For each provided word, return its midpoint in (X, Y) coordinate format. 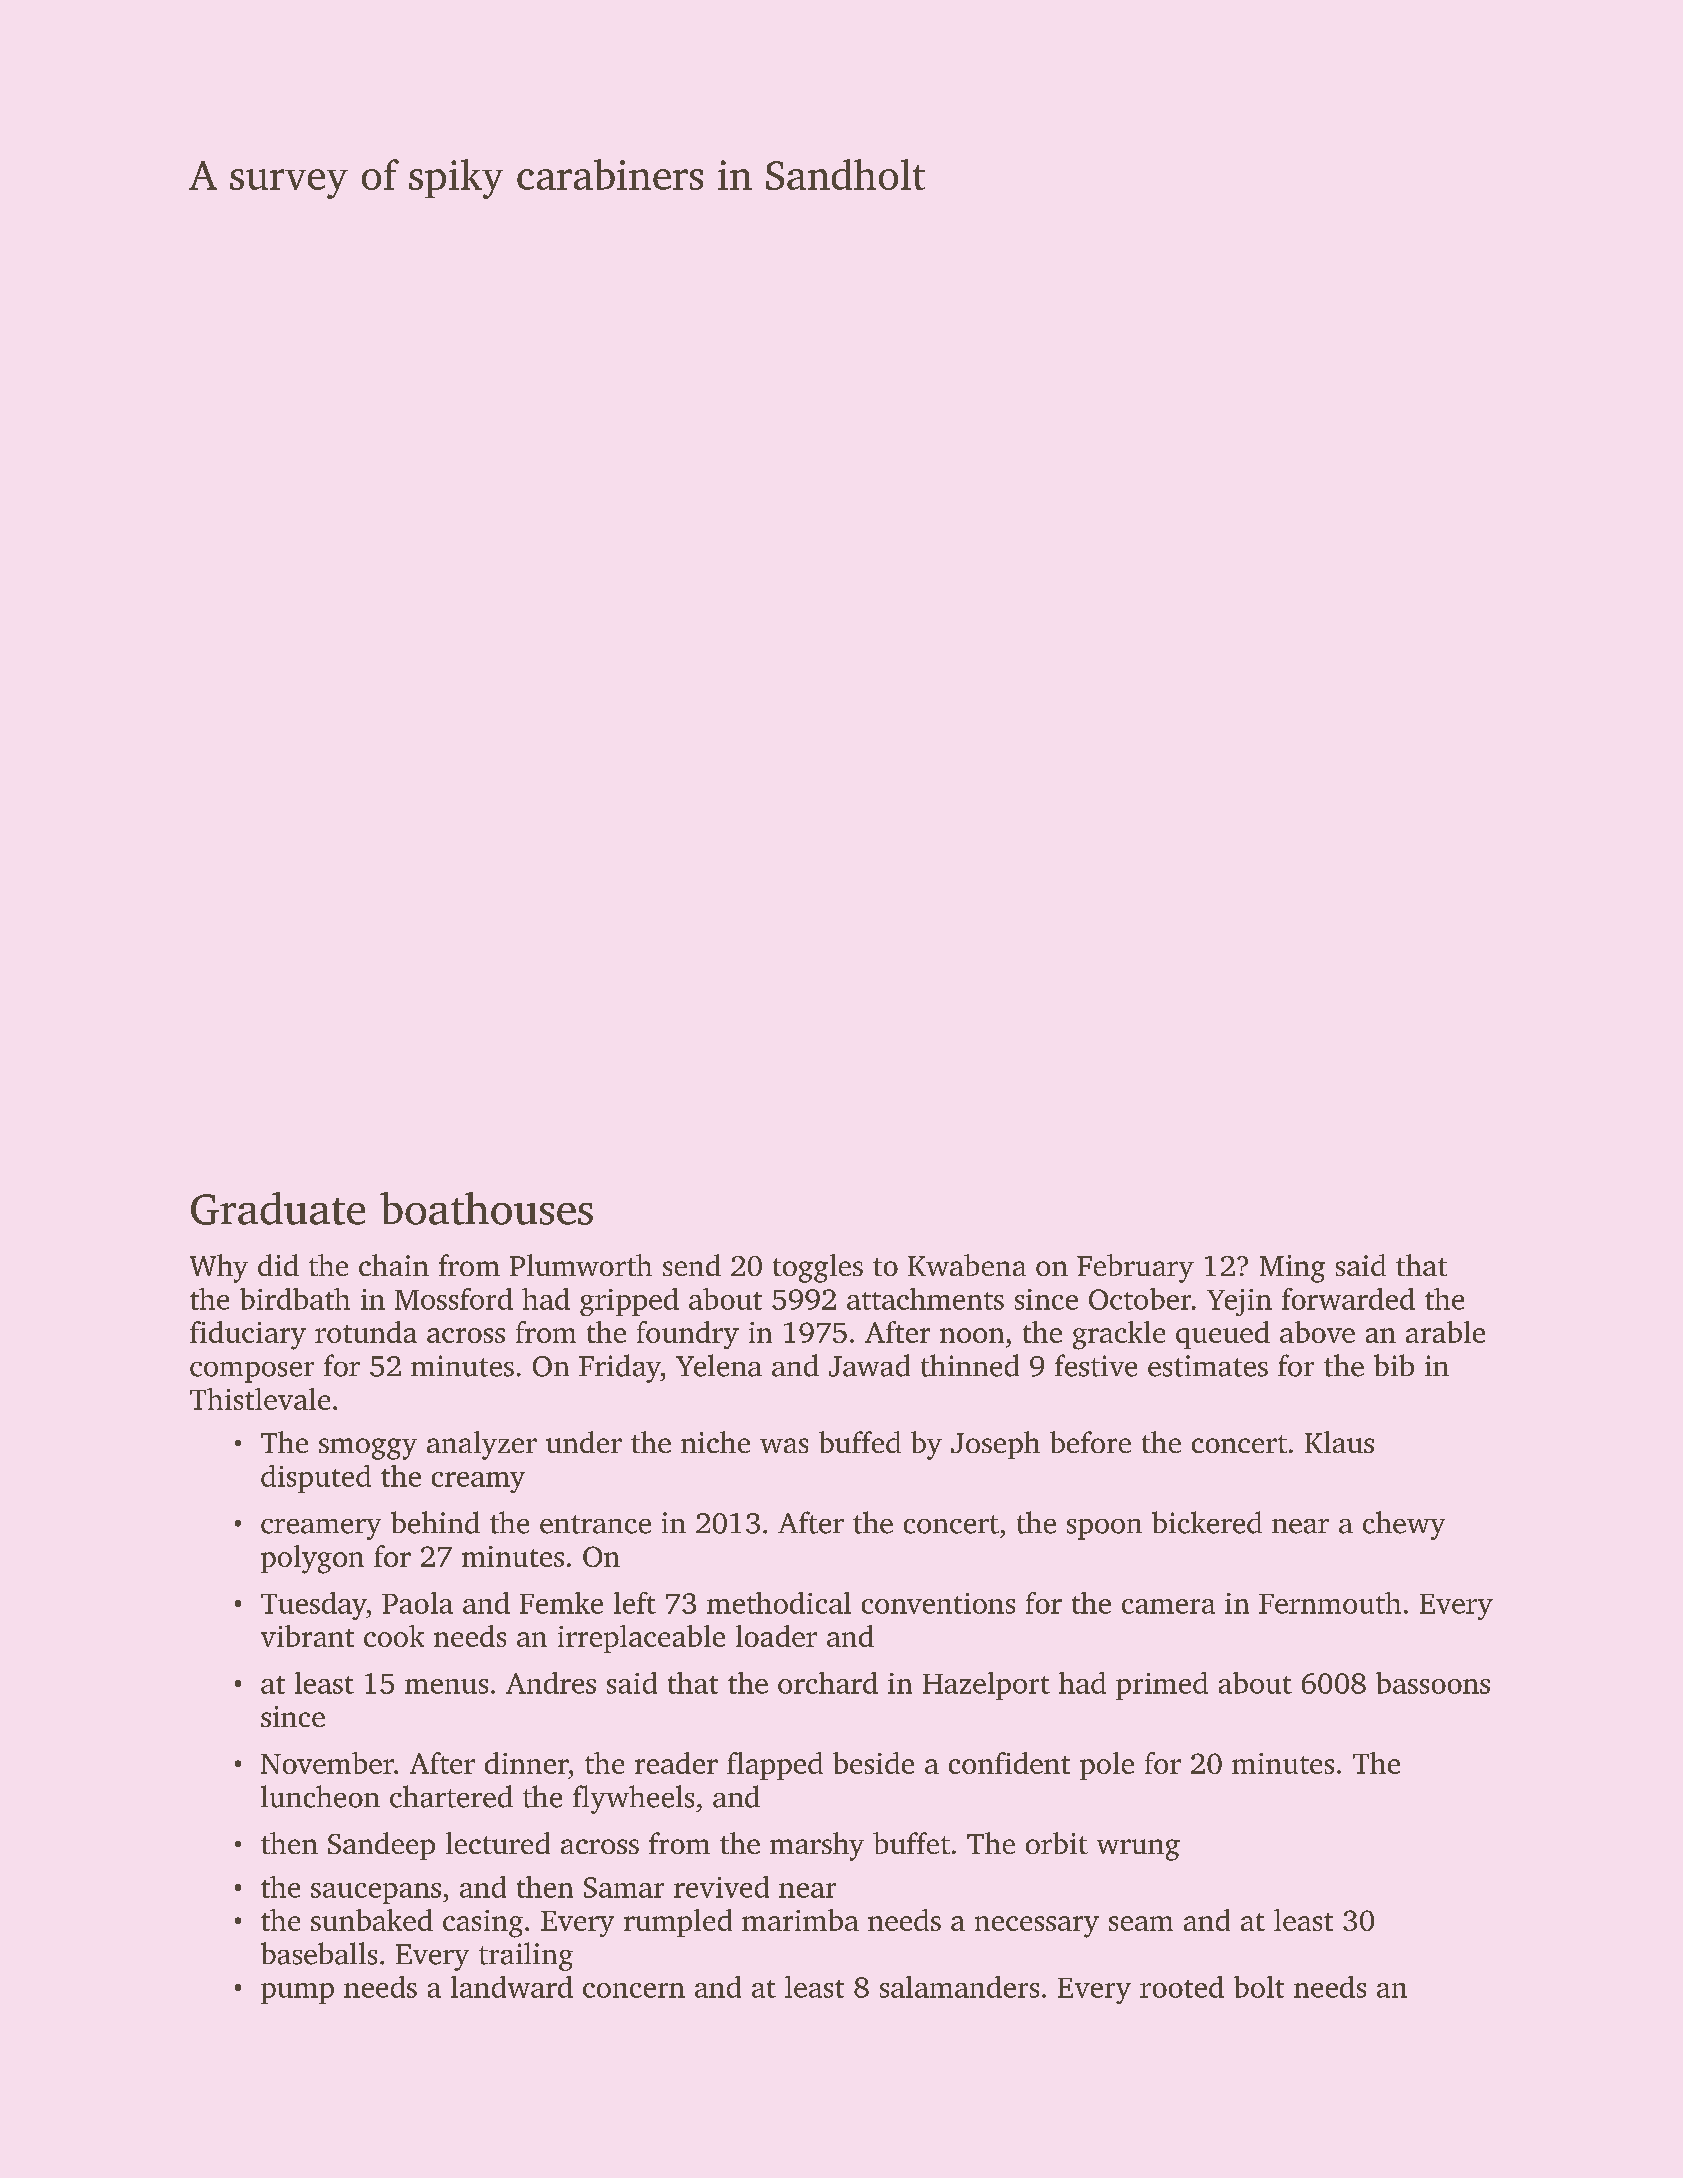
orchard (828, 1683)
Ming (1292, 1269)
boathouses (486, 1208)
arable (1445, 1332)
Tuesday (313, 1606)
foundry (688, 1335)
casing (483, 1924)
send (692, 1265)
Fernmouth (1330, 1603)
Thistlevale (260, 1399)
